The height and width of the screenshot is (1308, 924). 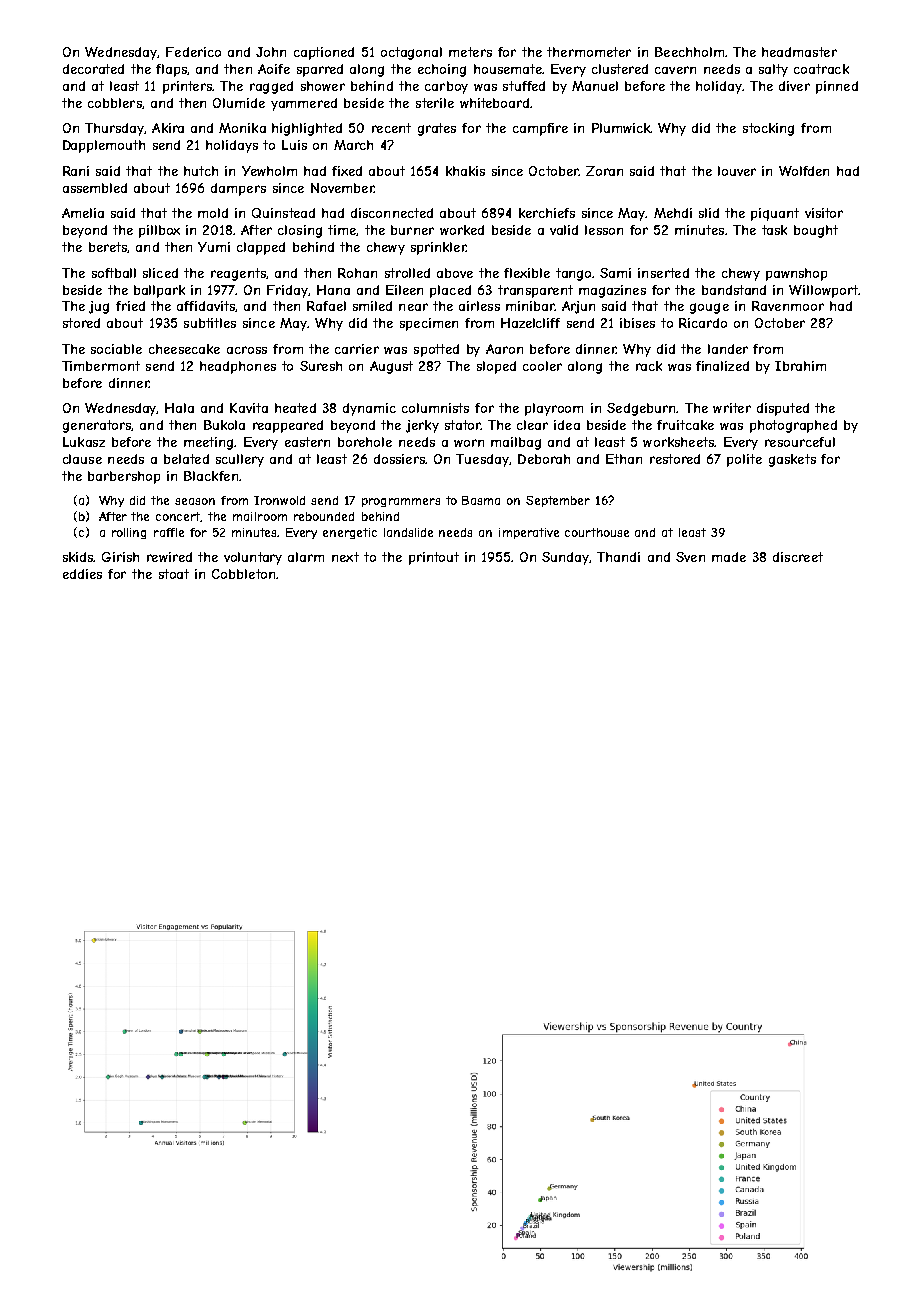 What do you see at coordinates (728, 349) in the screenshot?
I see `lander` at bounding box center [728, 349].
